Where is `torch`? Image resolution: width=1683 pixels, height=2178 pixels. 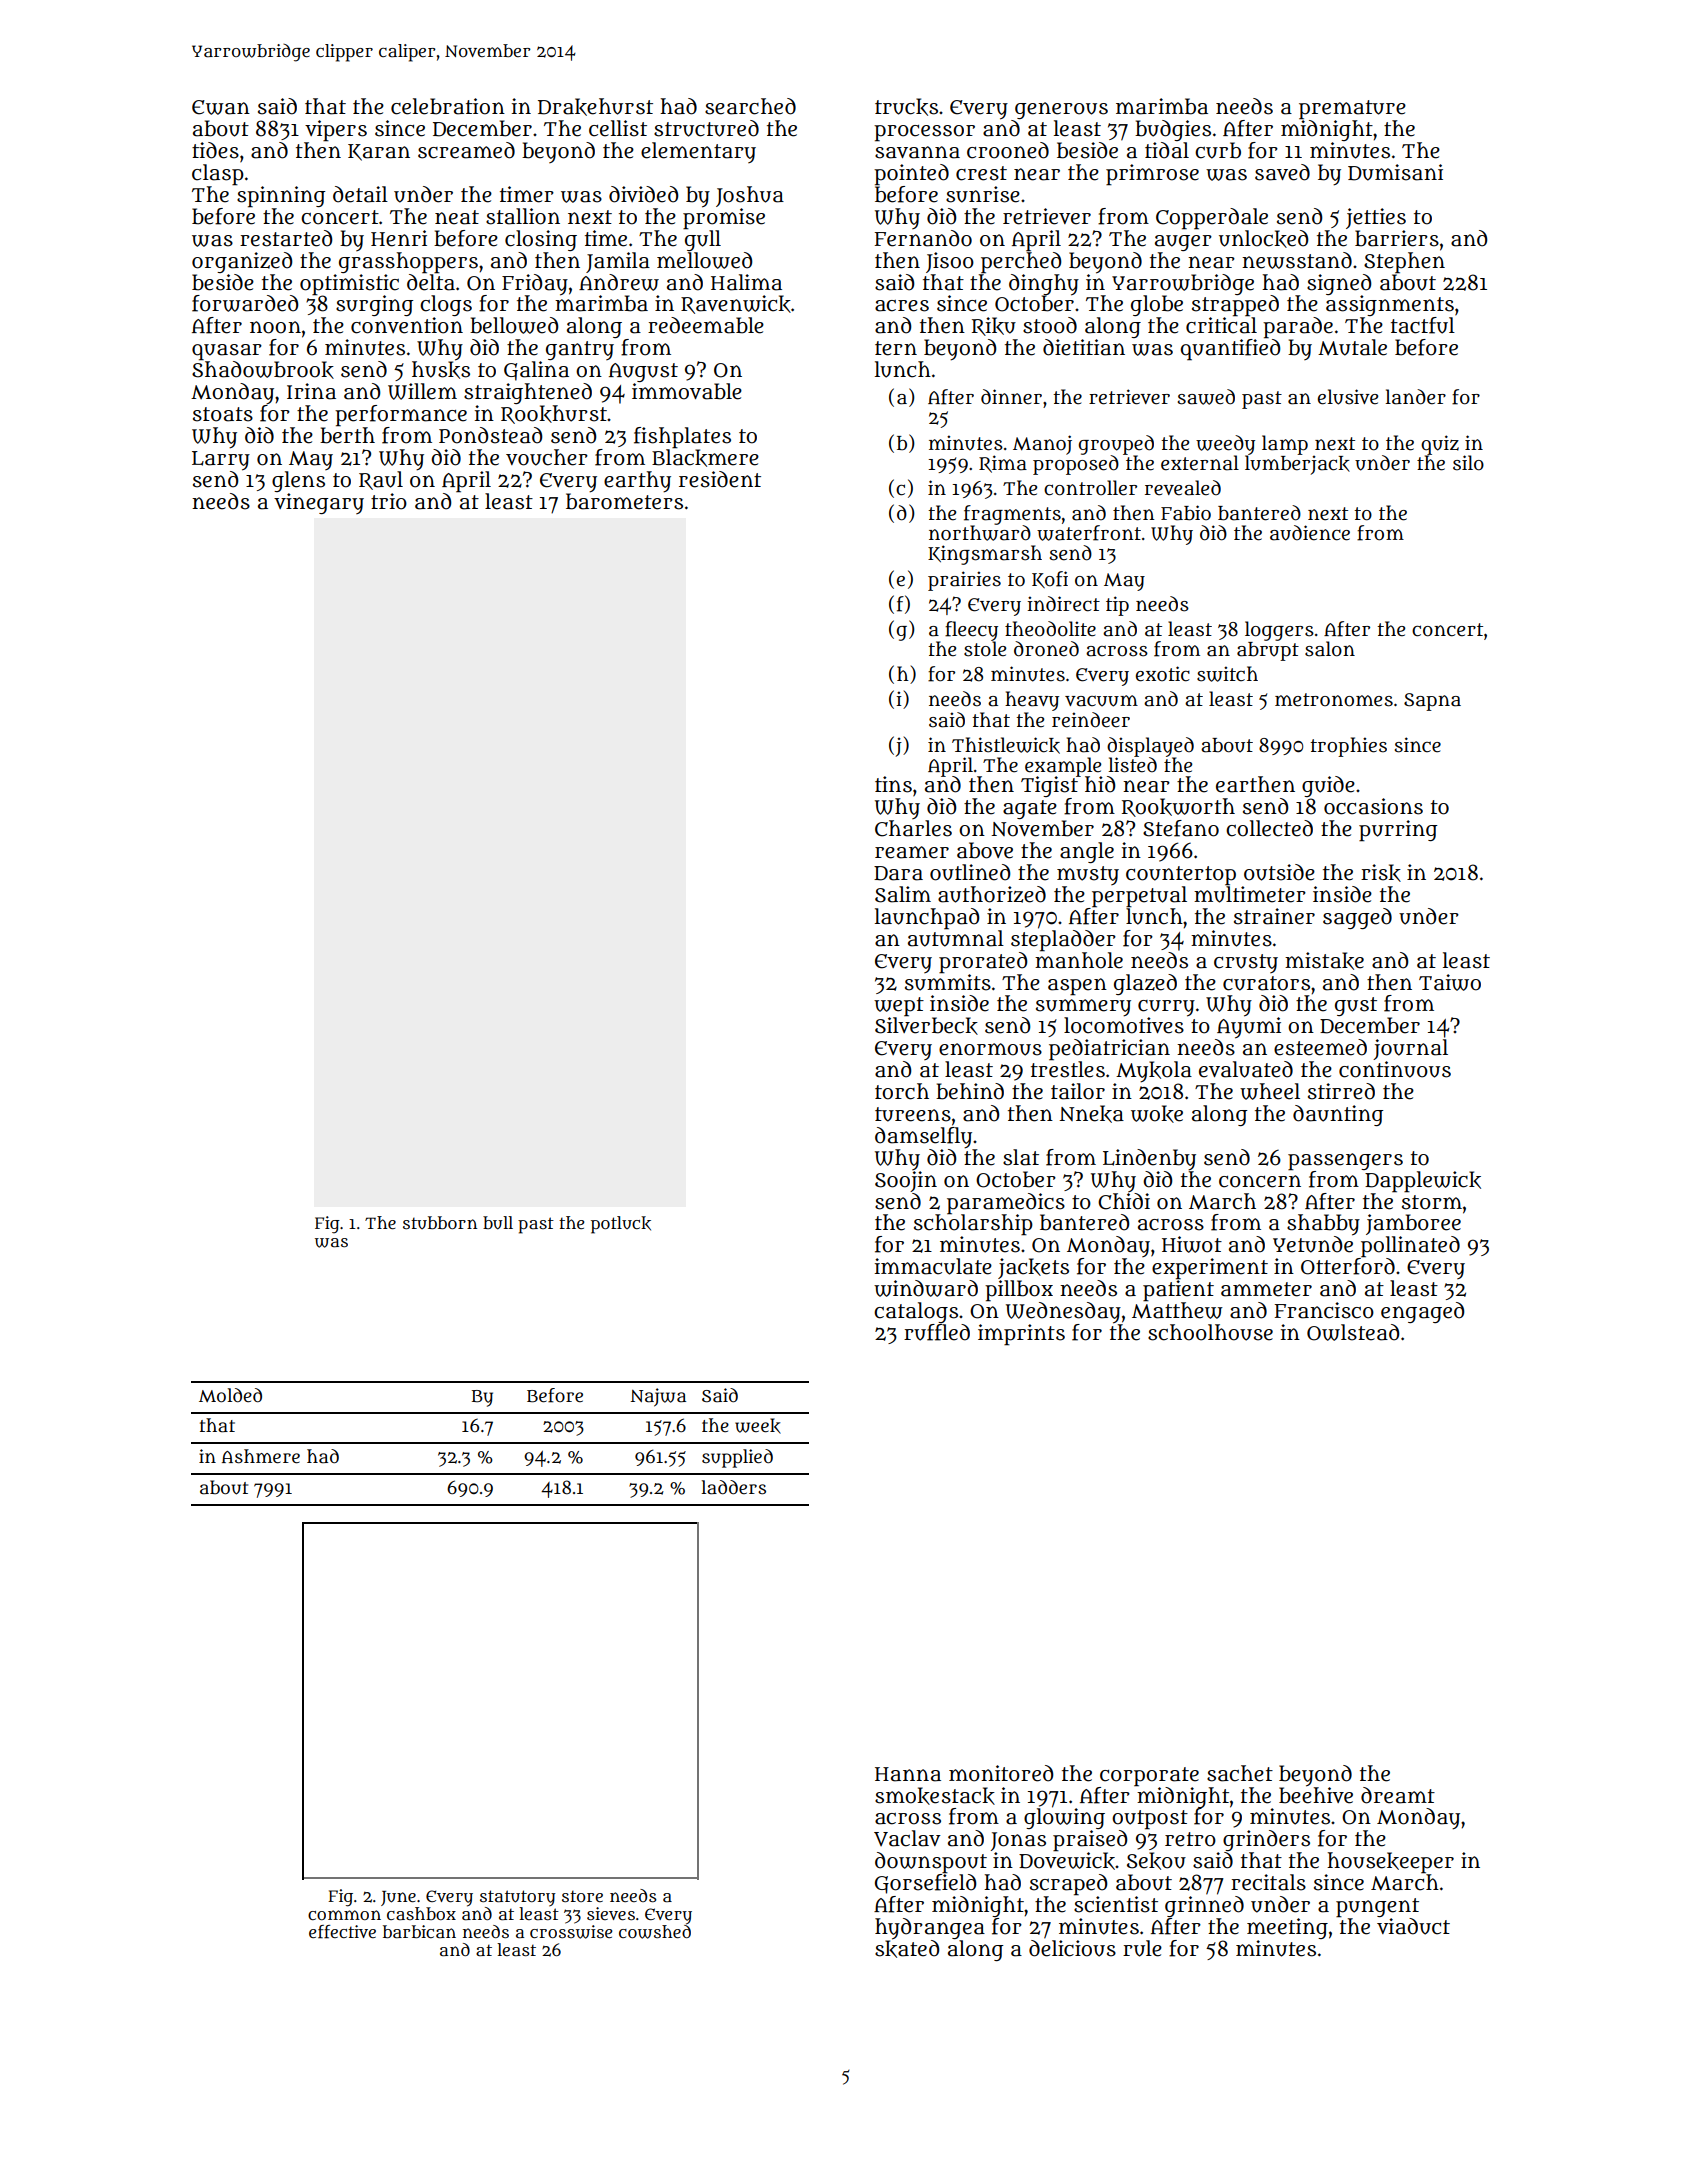 torch is located at coordinates (902, 1091).
